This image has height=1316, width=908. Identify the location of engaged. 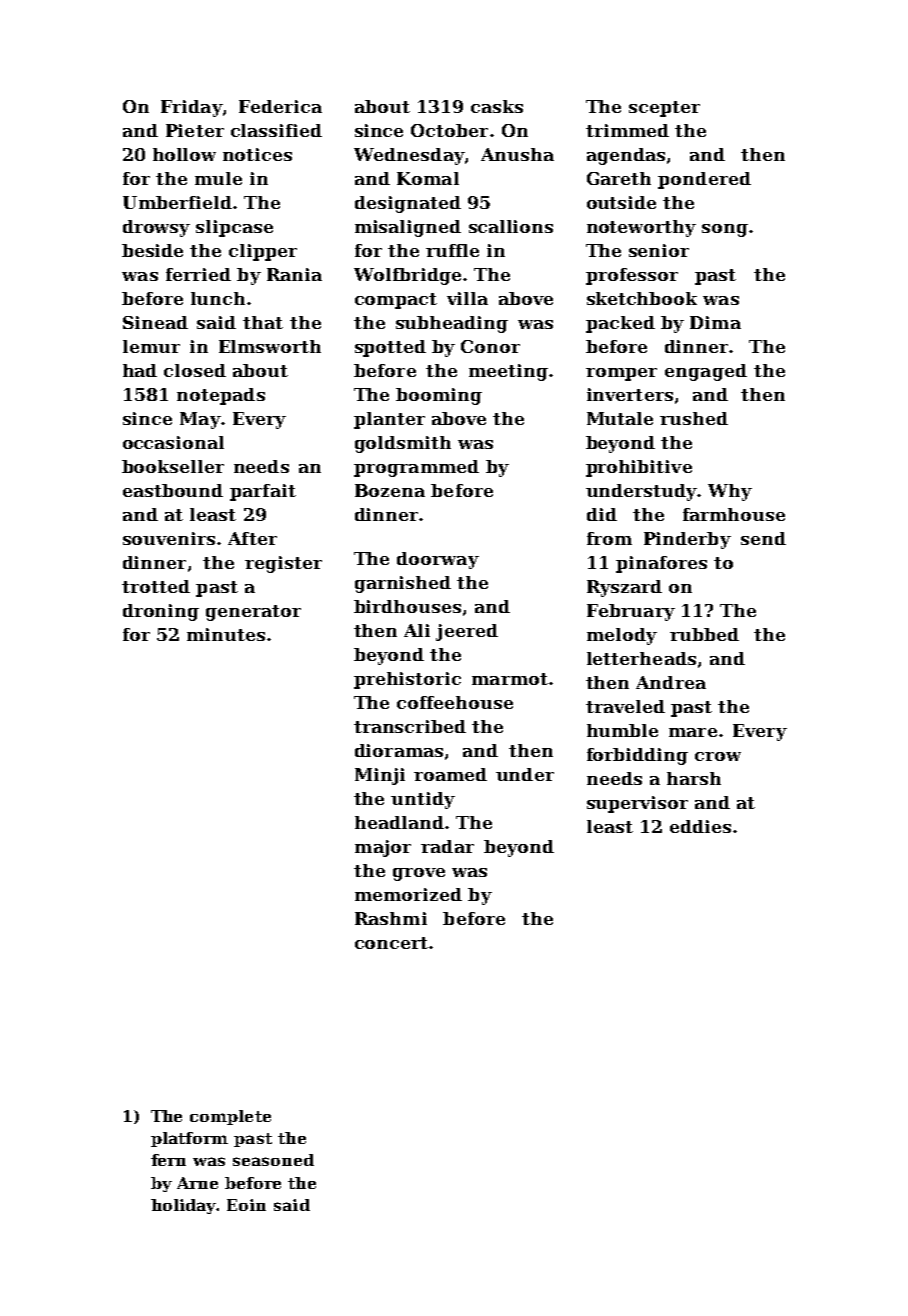
(706, 372).
